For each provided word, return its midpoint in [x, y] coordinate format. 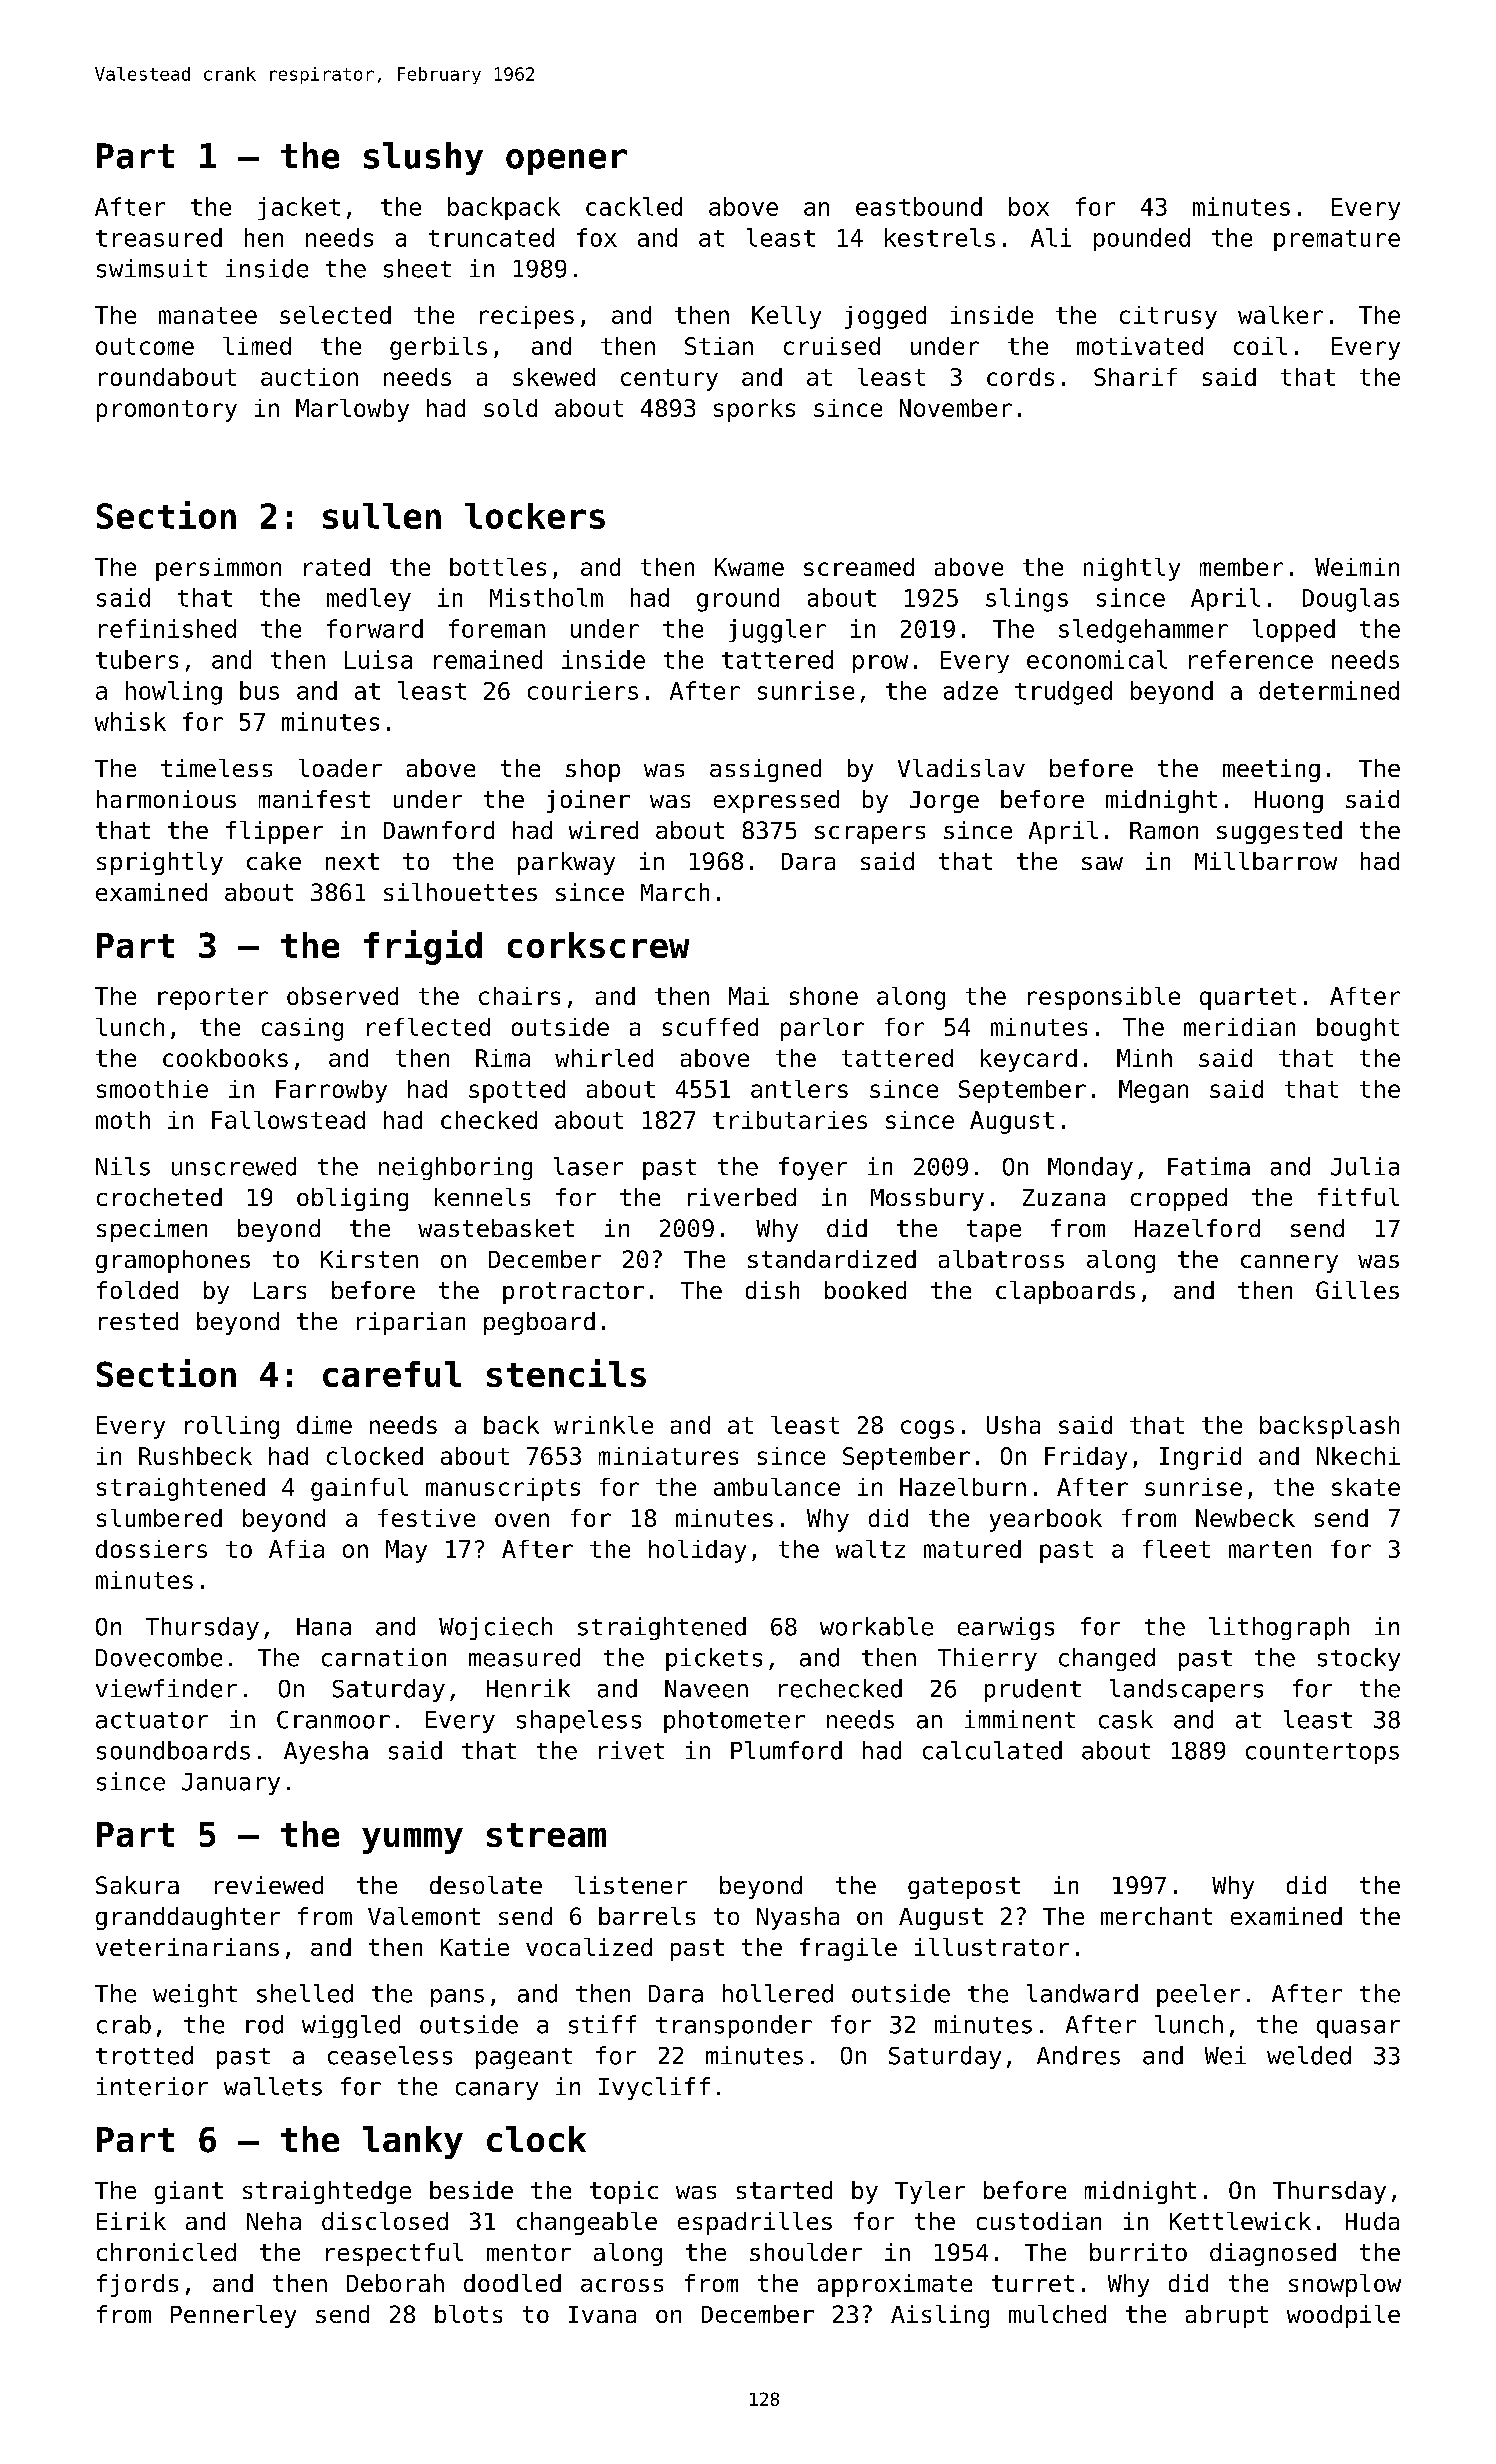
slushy [423, 158]
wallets [273, 2086]
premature [1337, 240]
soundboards [173, 1750]
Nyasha [798, 1918]
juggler [777, 631]
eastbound [919, 206]
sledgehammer [1143, 631]
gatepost [964, 1888]
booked [865, 1290]
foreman [497, 628]
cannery [1289, 1264]
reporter [213, 999]
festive [426, 1518]
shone [824, 996]
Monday [1090, 1168]
